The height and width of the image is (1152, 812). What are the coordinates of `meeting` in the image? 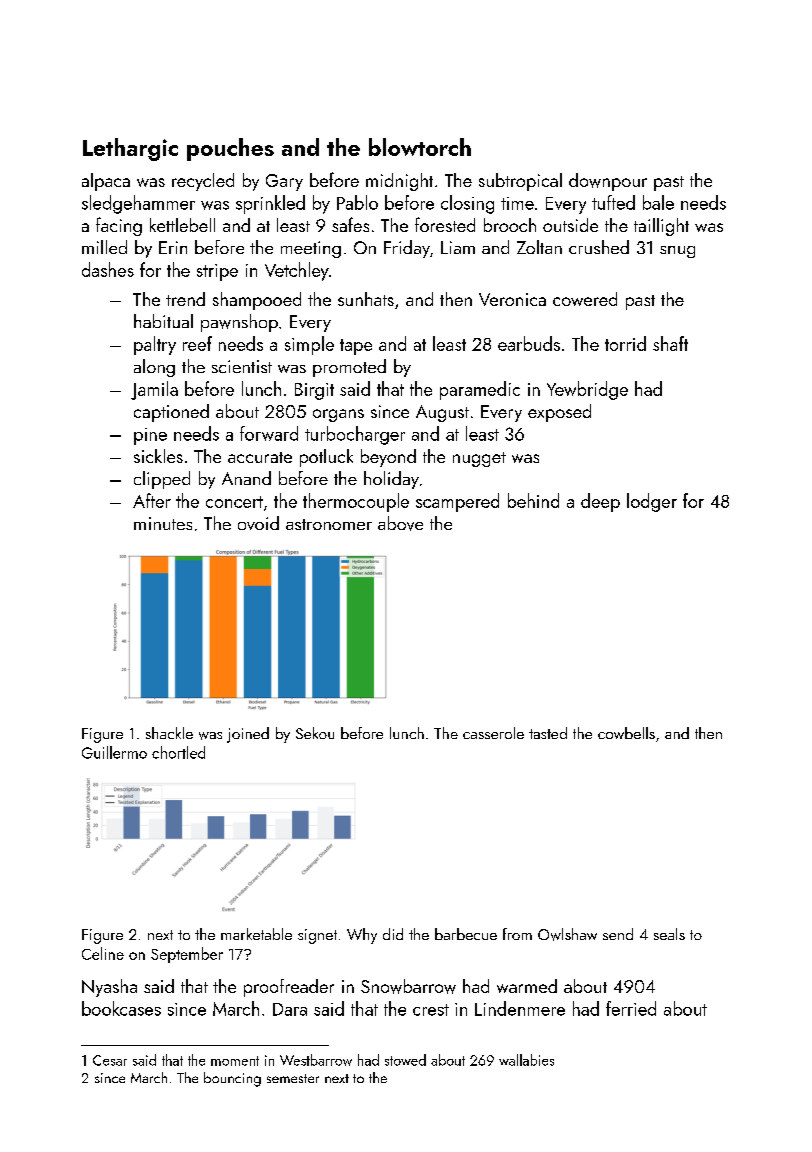 It's located at (311, 249).
